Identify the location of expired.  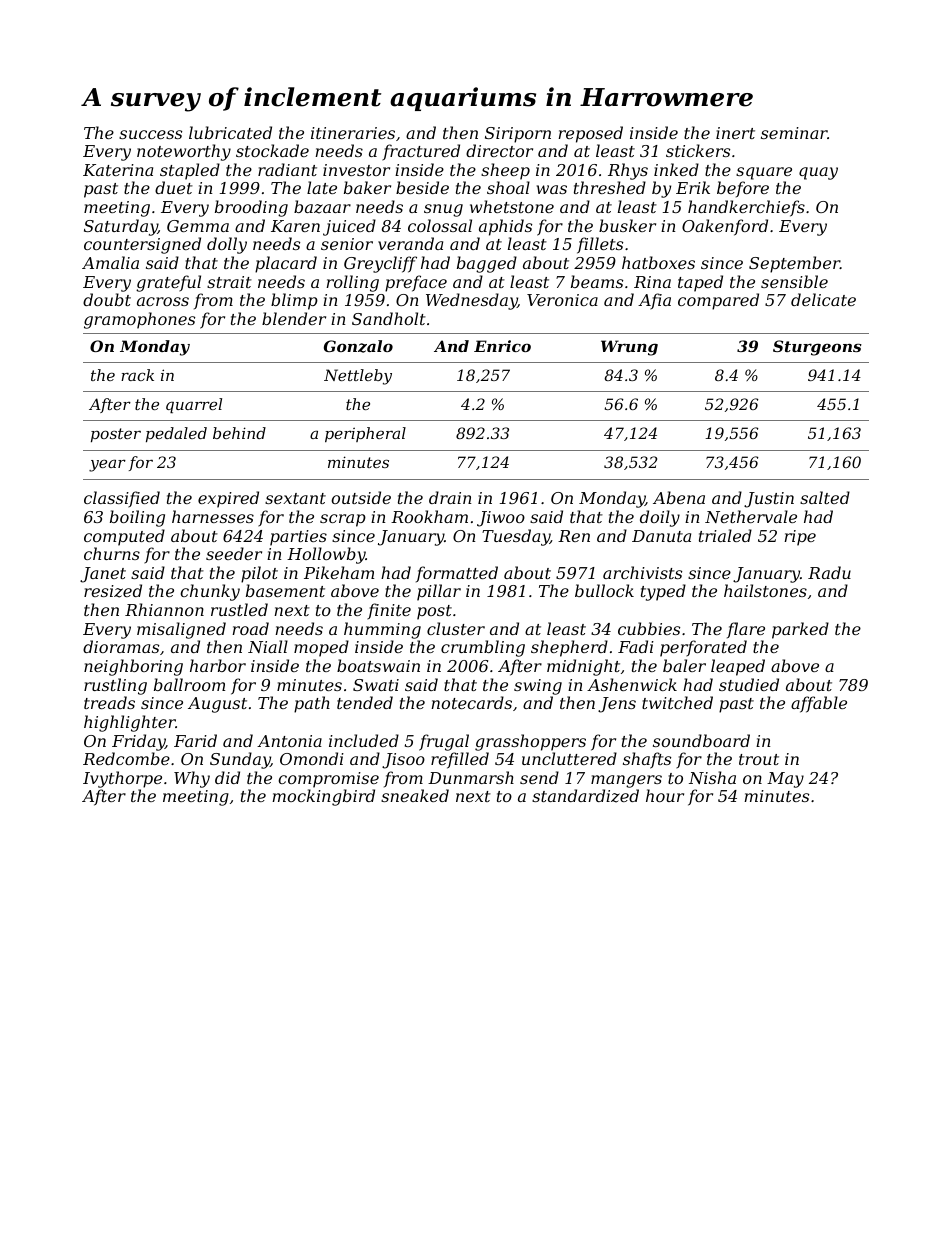
(228, 499).
